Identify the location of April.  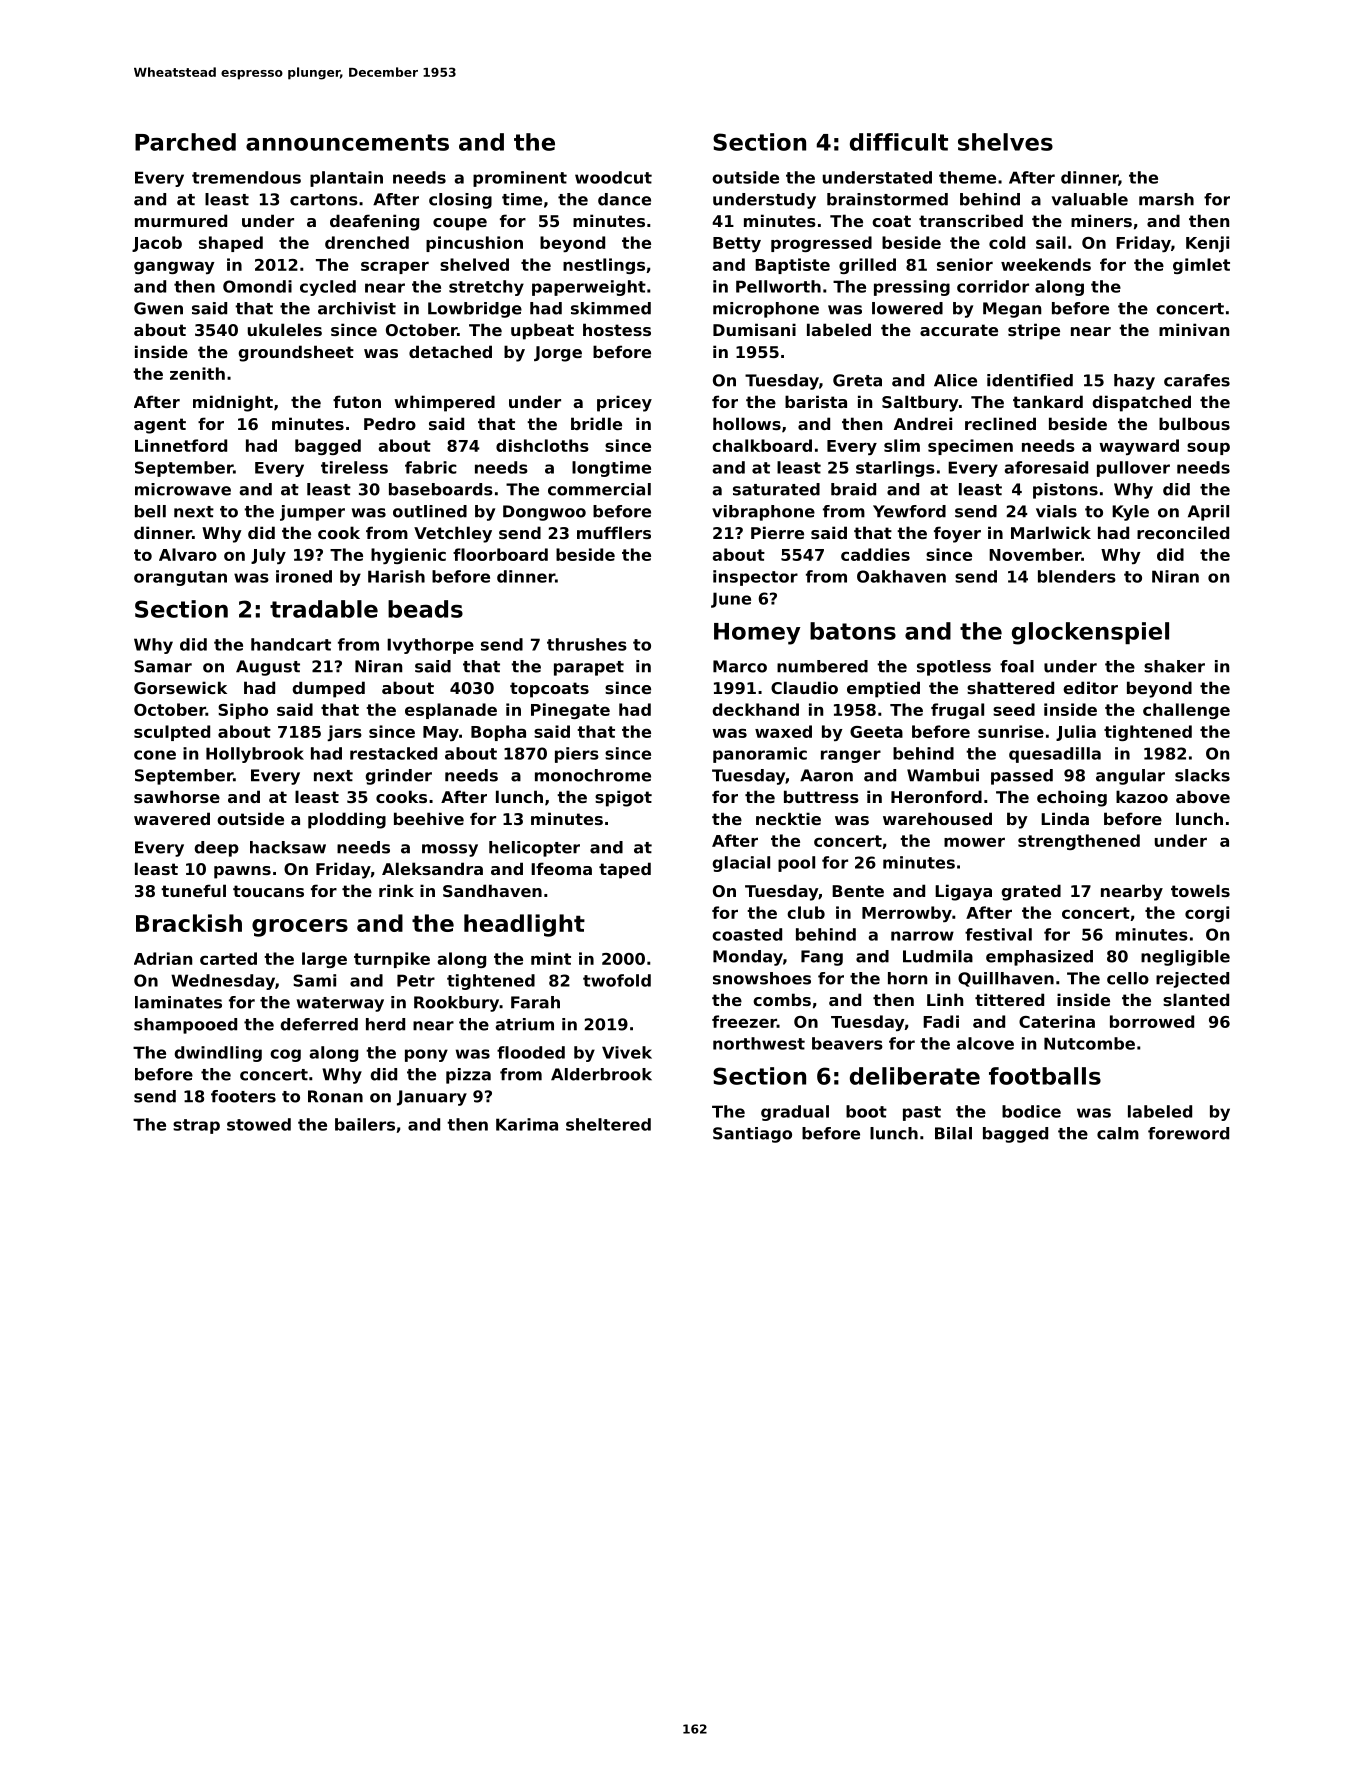
(1208, 513).
